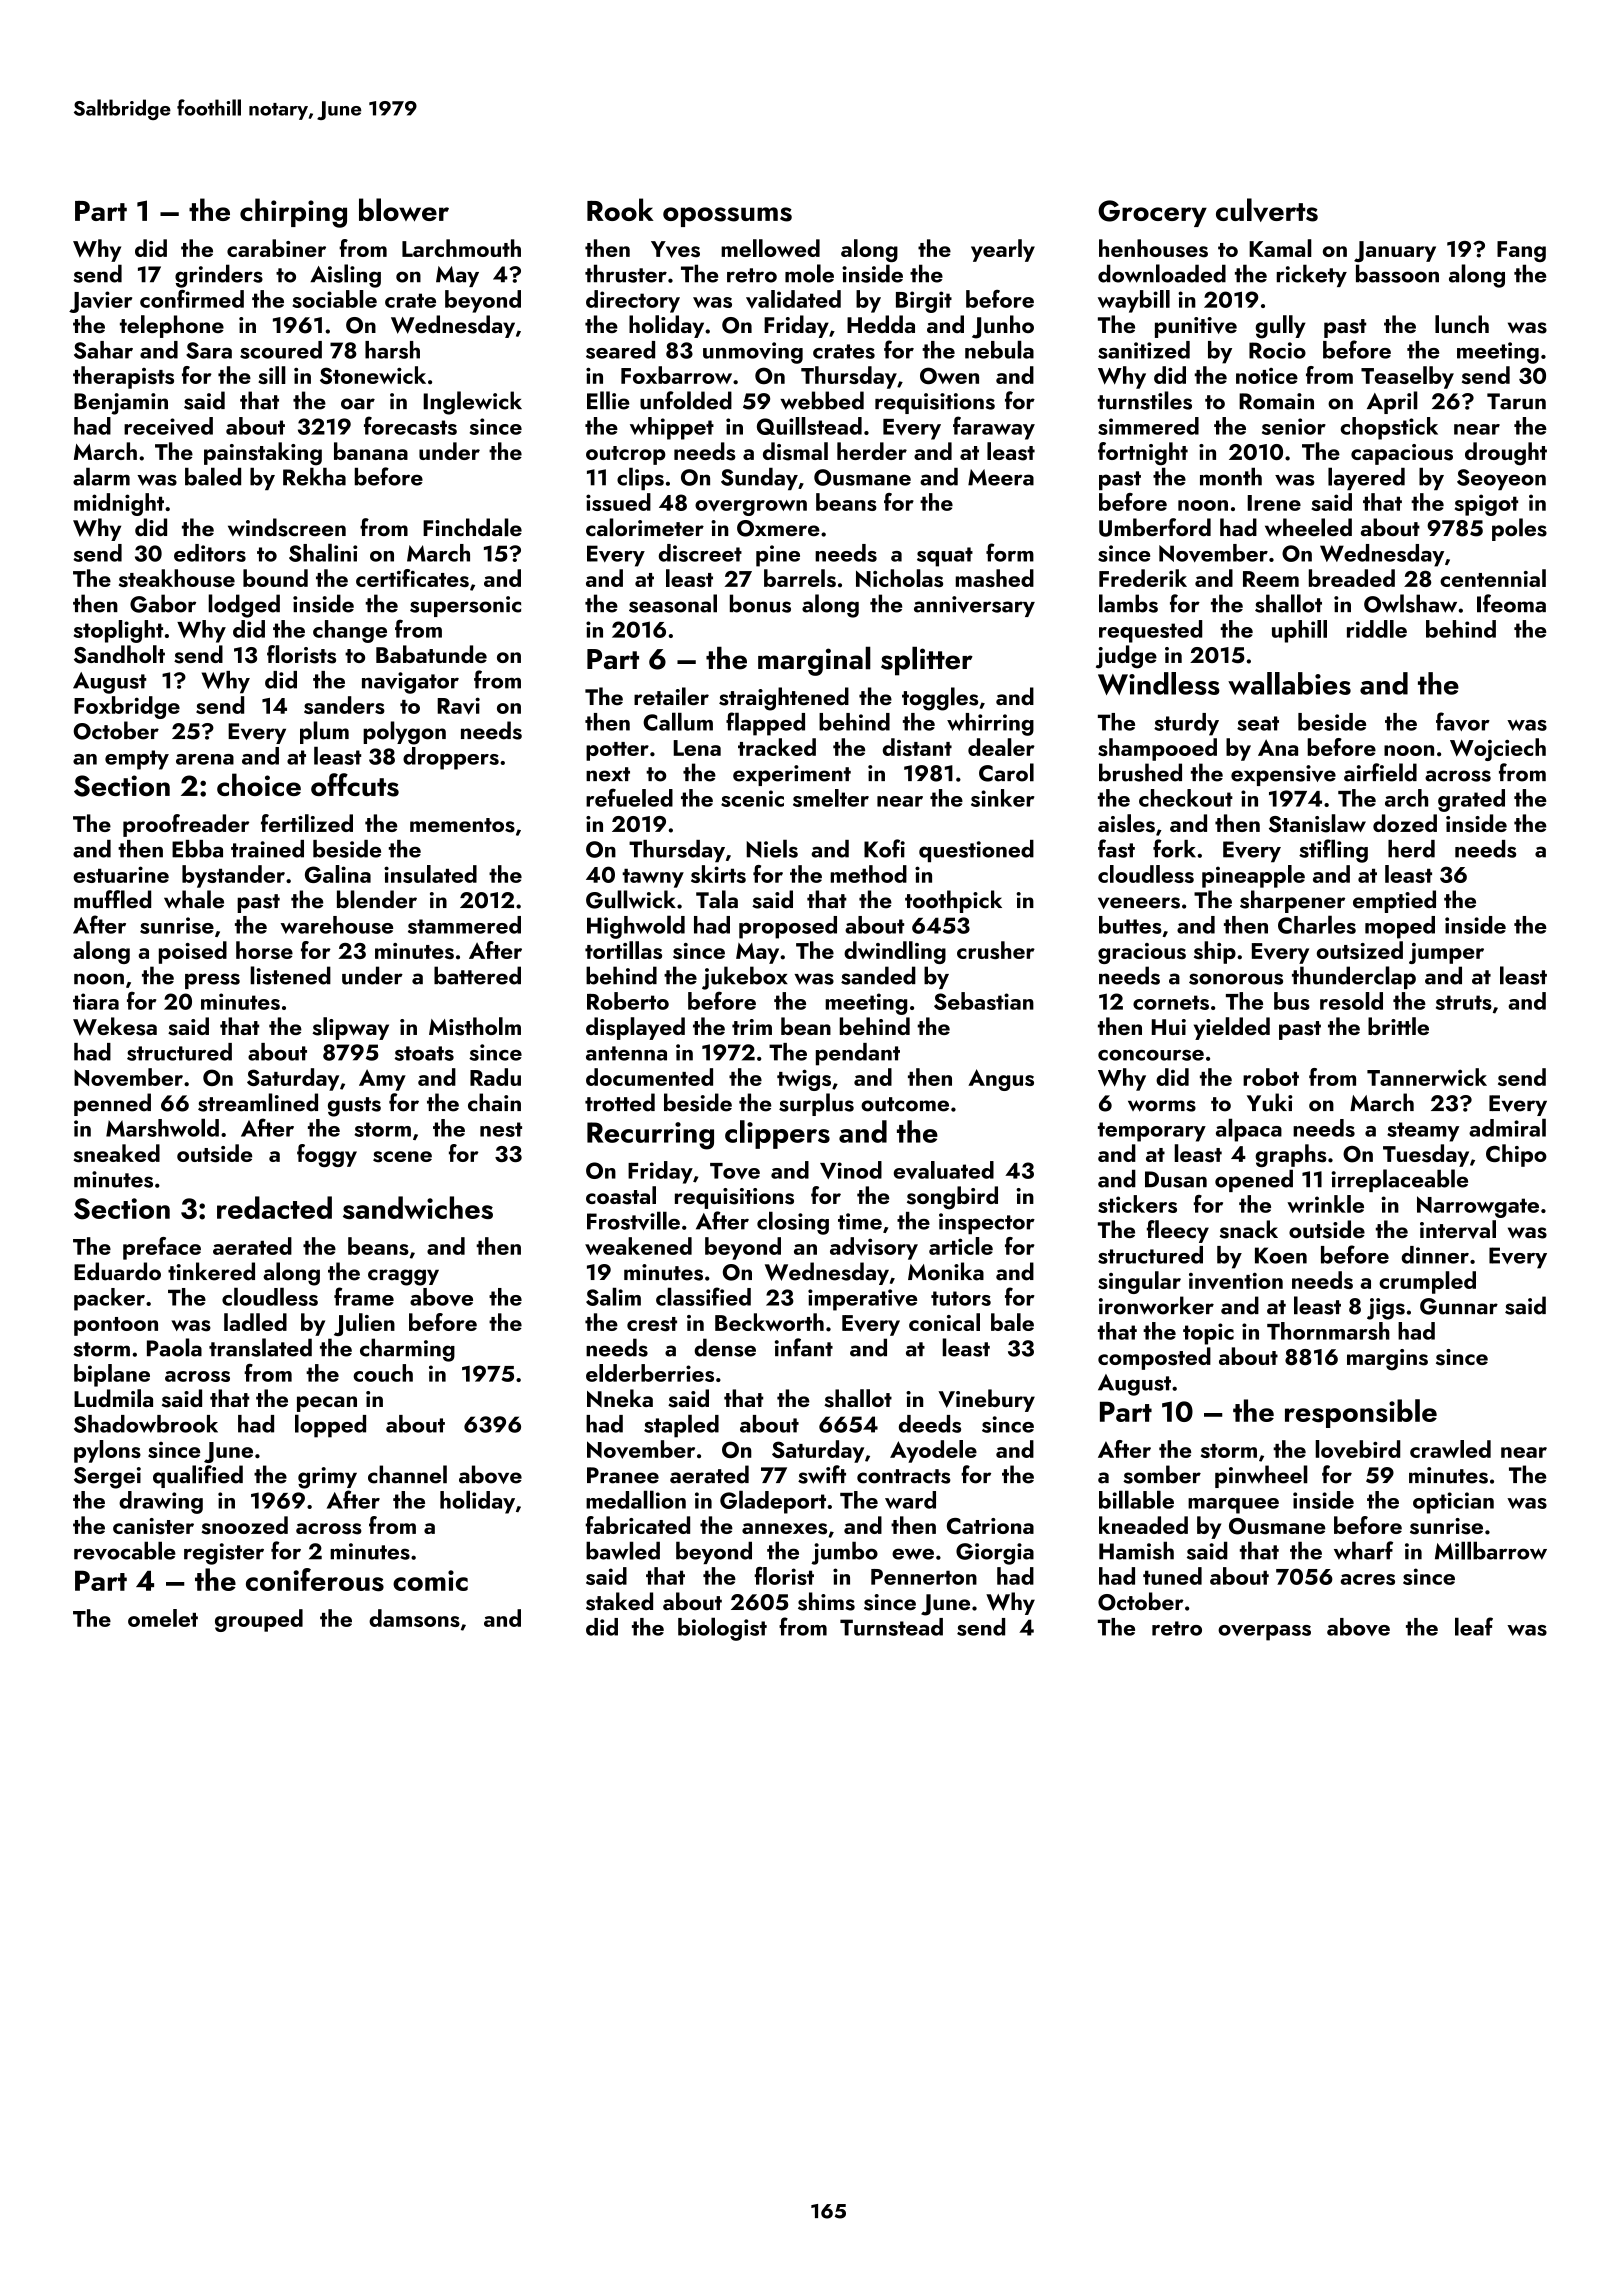 This document has height=2292, width=1620. Describe the element at coordinates (407, 1474) in the document. I see `channel` at that location.
